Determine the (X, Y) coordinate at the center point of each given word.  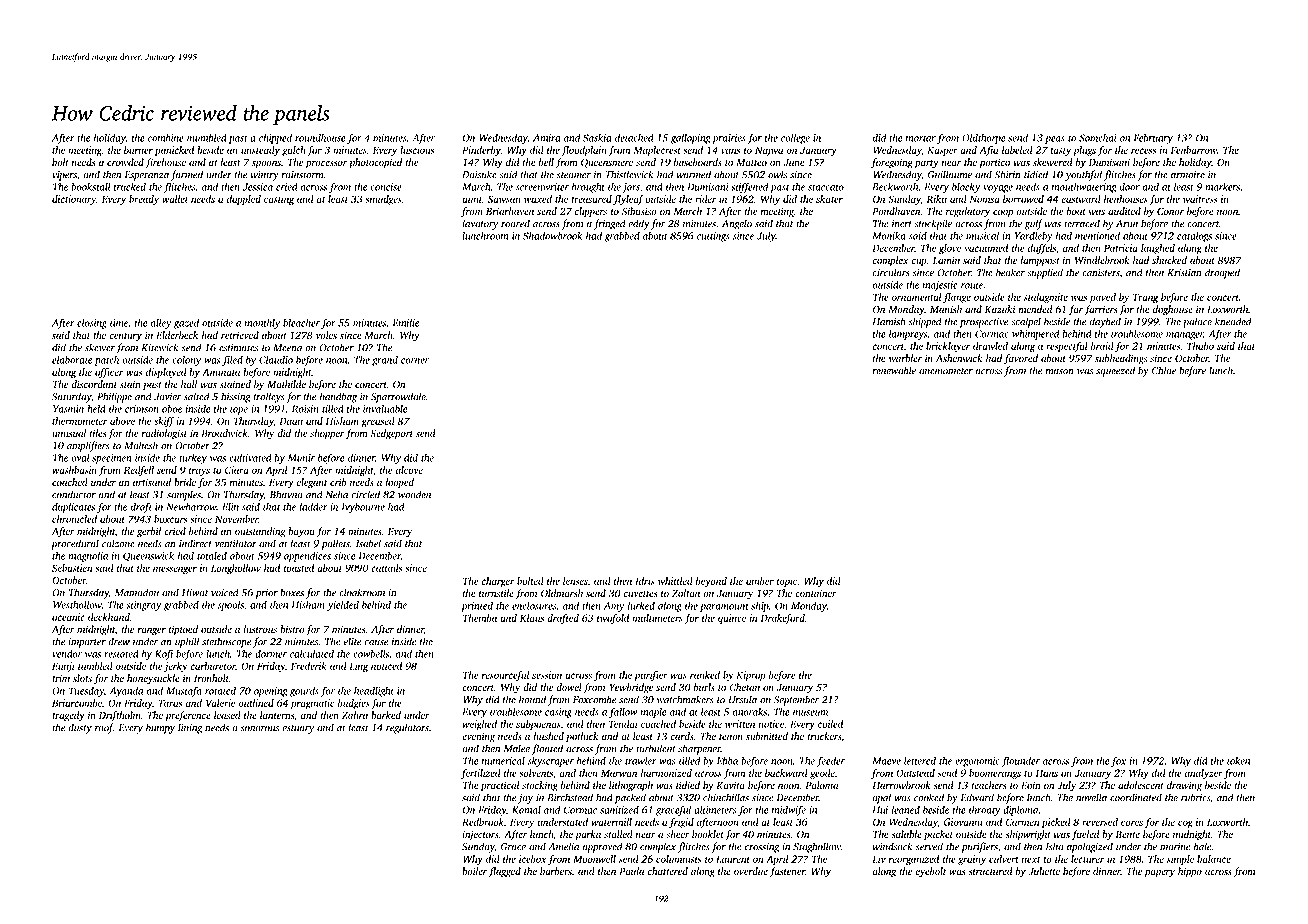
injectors (480, 835)
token (1238, 761)
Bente (1128, 834)
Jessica (258, 187)
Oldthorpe (984, 139)
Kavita (730, 785)
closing (92, 324)
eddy (639, 224)
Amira (546, 138)
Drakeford (783, 619)
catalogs (1194, 237)
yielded (343, 606)
